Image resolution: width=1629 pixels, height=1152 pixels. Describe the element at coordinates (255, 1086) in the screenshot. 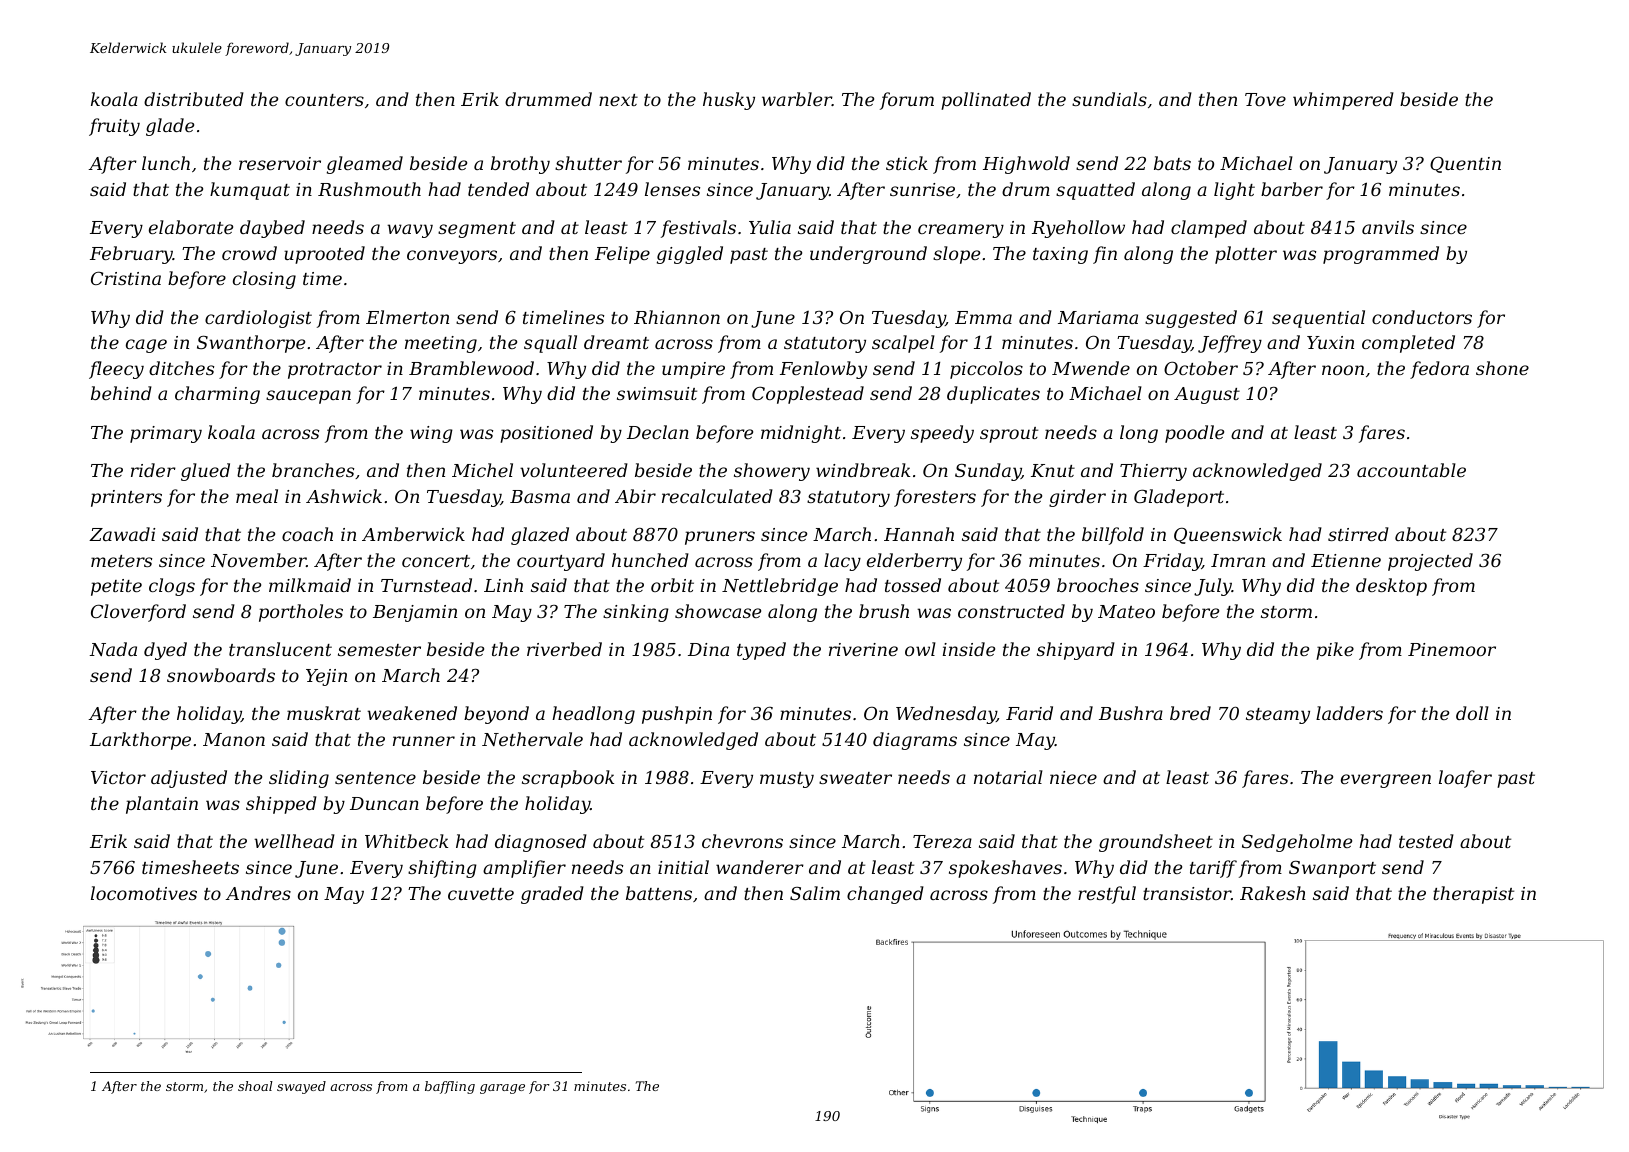

I see `shoal` at that location.
